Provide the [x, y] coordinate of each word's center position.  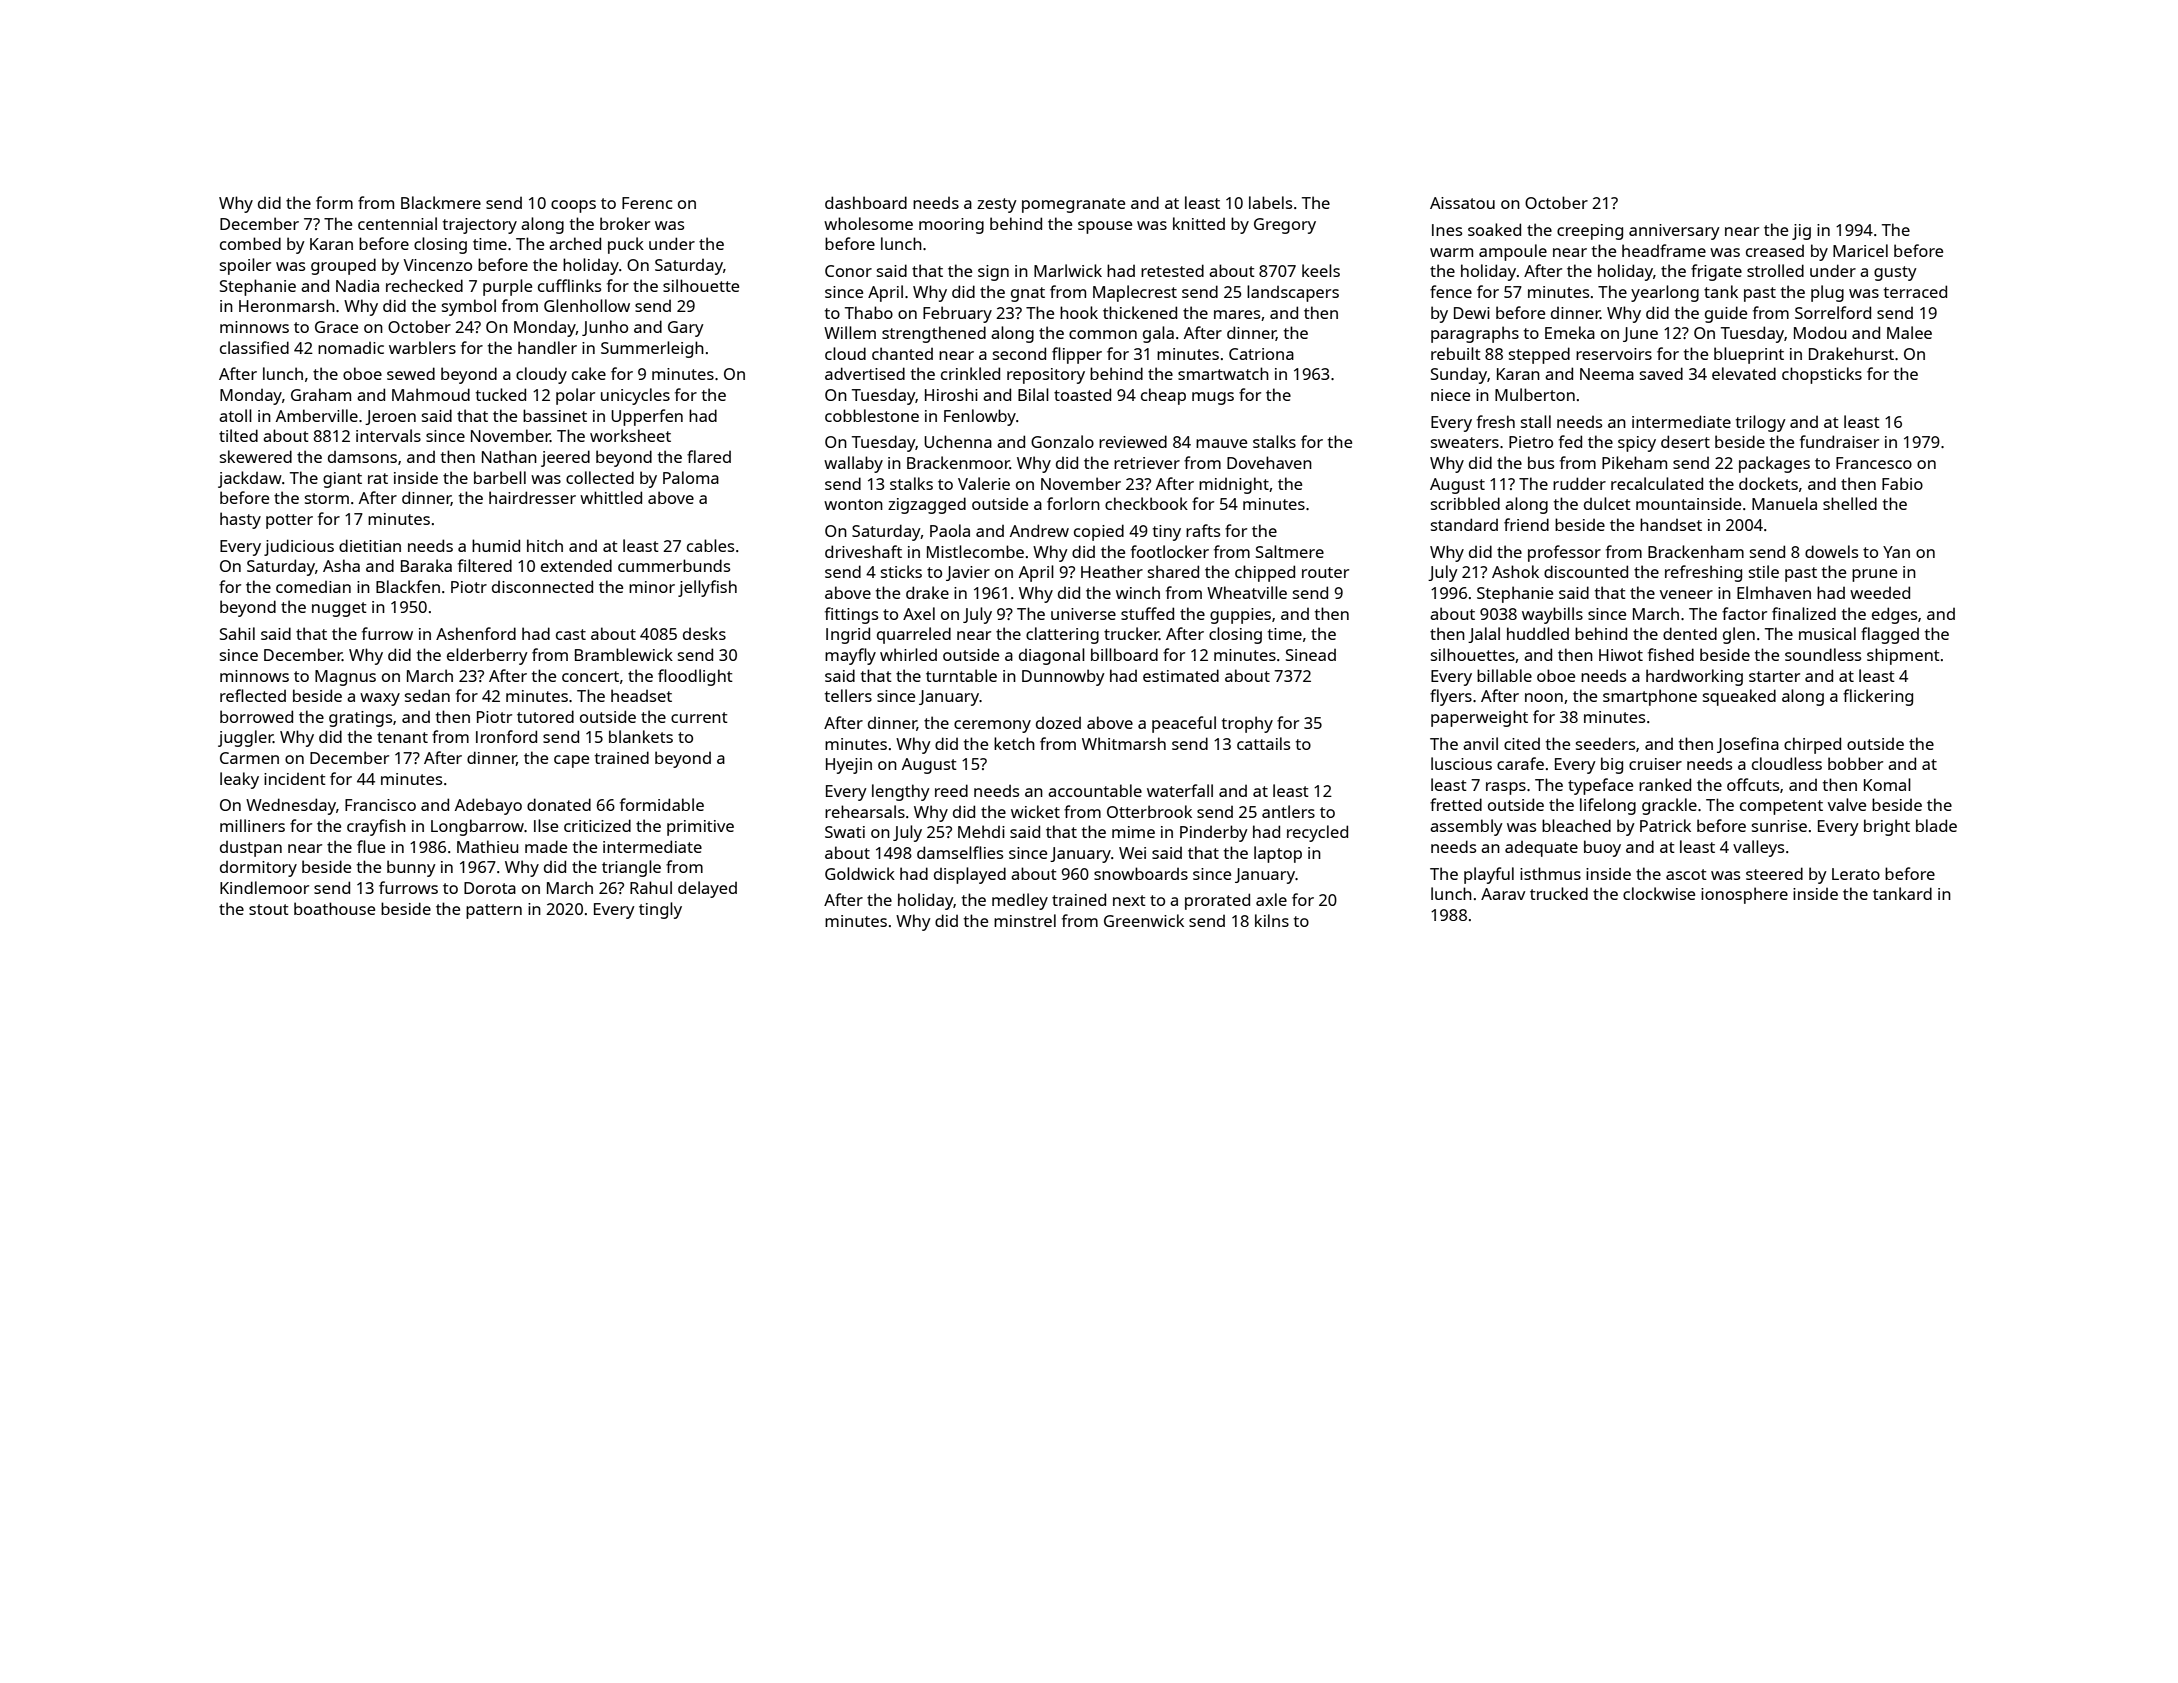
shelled [1850, 503]
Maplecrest [1135, 293]
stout [269, 909]
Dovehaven [1269, 462]
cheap [1163, 396]
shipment [1903, 656]
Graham [321, 394]
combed [250, 243]
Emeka [1570, 332]
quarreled [914, 635]
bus [1541, 462]
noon [1544, 697]
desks [704, 633]
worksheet [630, 435]
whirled [908, 654]
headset [641, 695]
